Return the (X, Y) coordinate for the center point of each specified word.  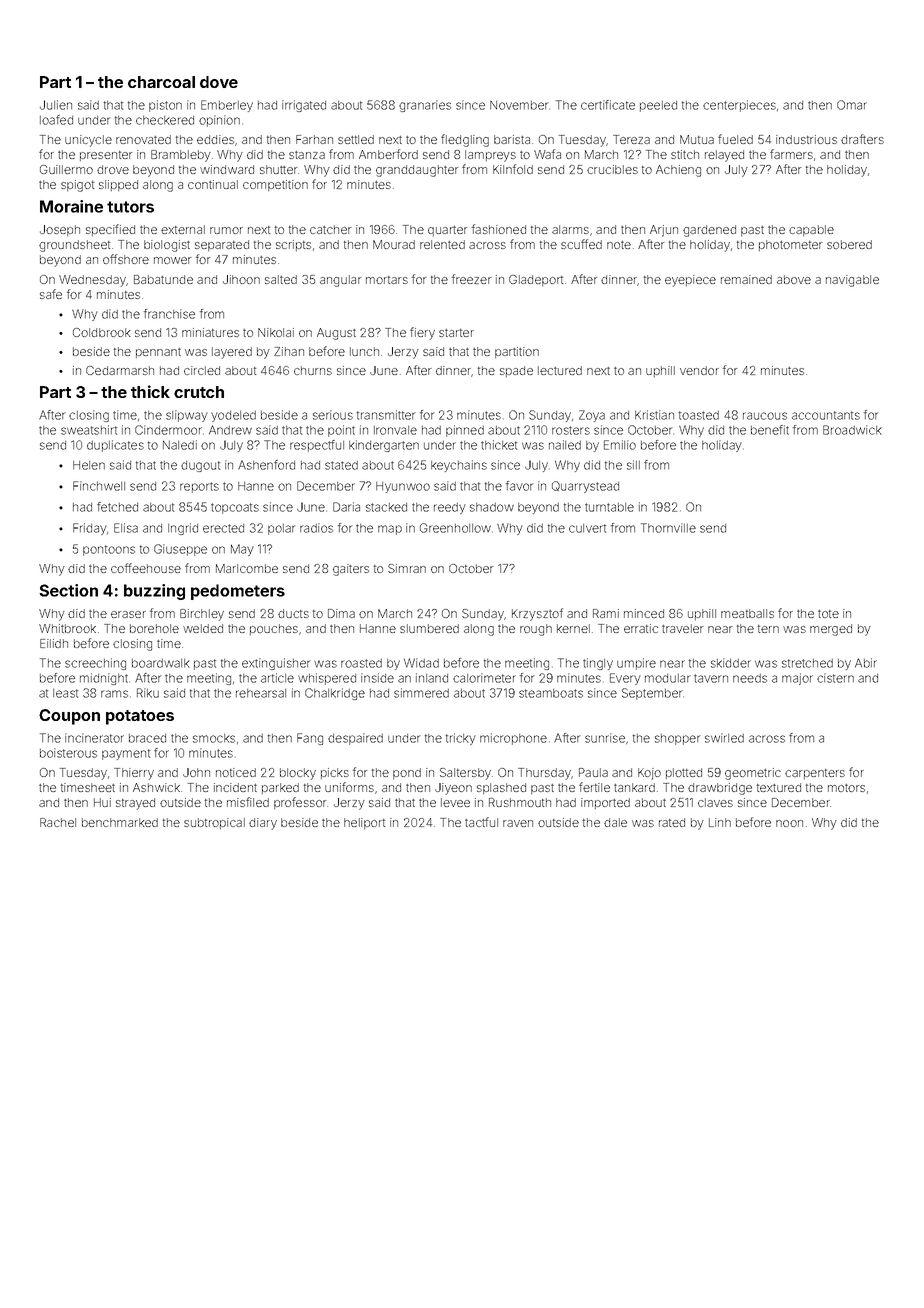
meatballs (747, 613)
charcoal (161, 82)
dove (219, 82)
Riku (148, 693)
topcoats (235, 508)
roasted (361, 663)
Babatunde (163, 279)
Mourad (394, 244)
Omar (852, 105)
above (794, 279)
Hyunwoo (403, 487)
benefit (770, 430)
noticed (236, 772)
